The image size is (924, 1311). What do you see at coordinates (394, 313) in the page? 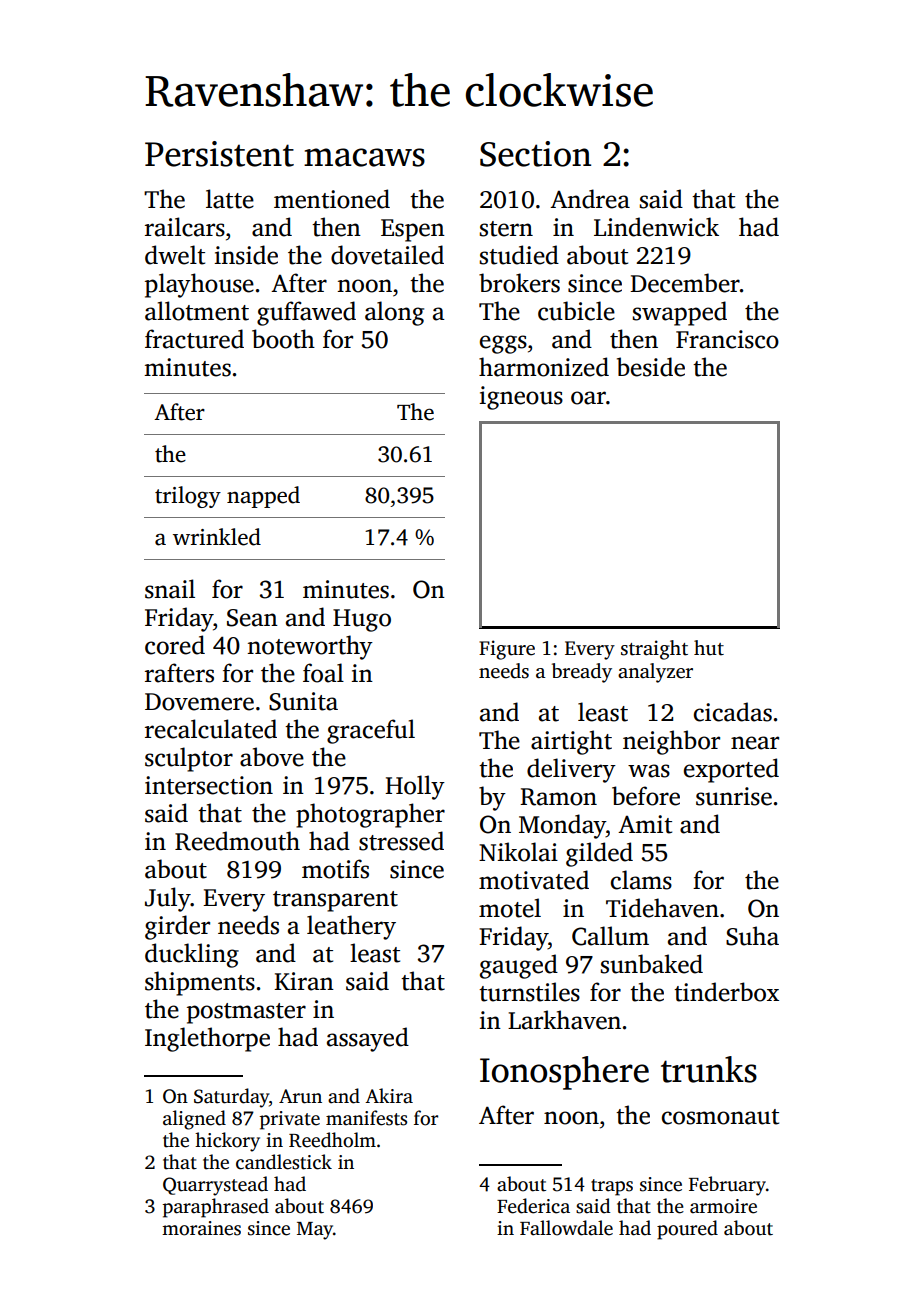
I see `along` at bounding box center [394, 313].
